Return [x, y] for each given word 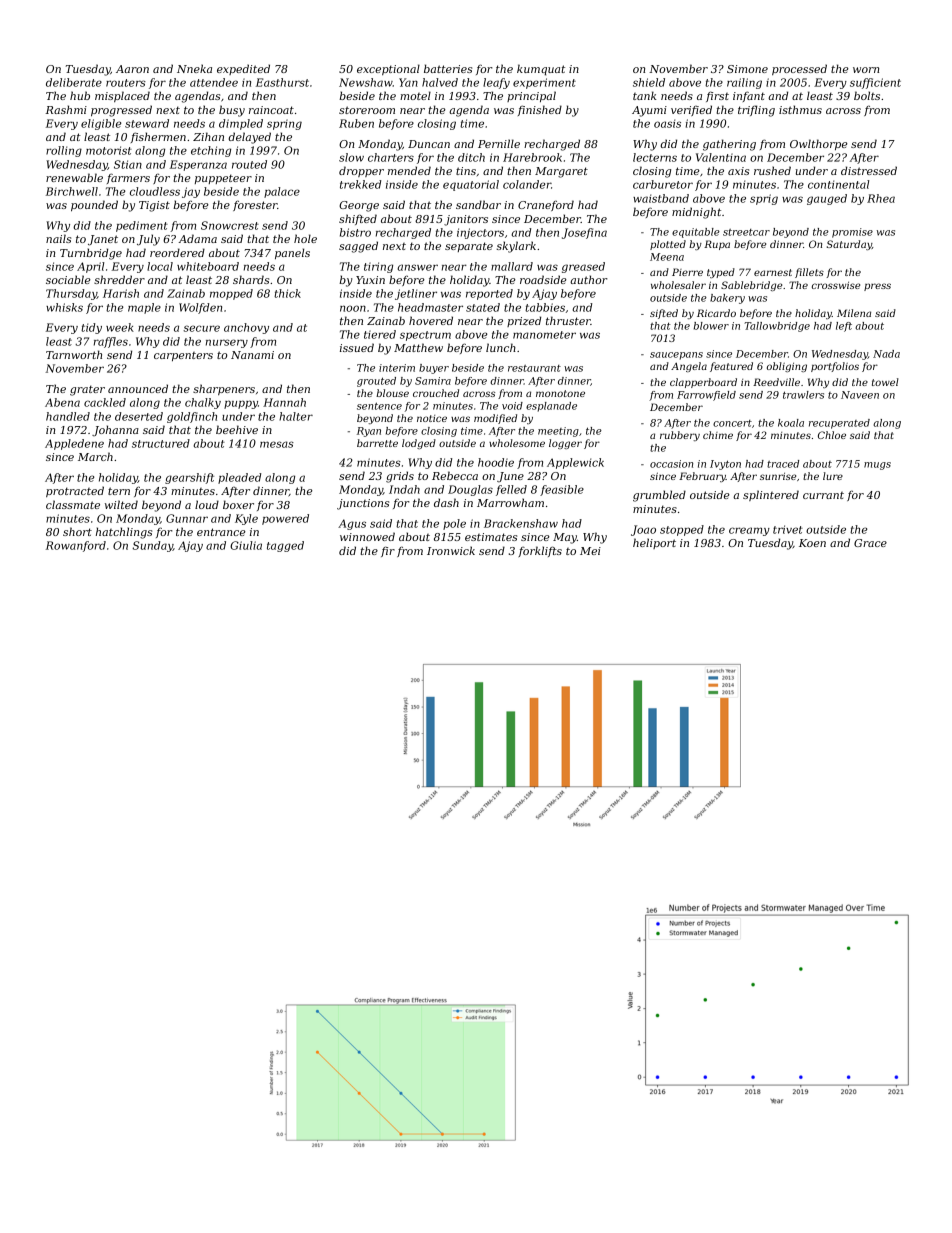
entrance [221, 532]
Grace [870, 543]
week [120, 327]
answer [417, 267]
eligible [101, 124]
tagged [285, 546]
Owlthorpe [819, 144]
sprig [764, 199]
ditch [471, 157]
